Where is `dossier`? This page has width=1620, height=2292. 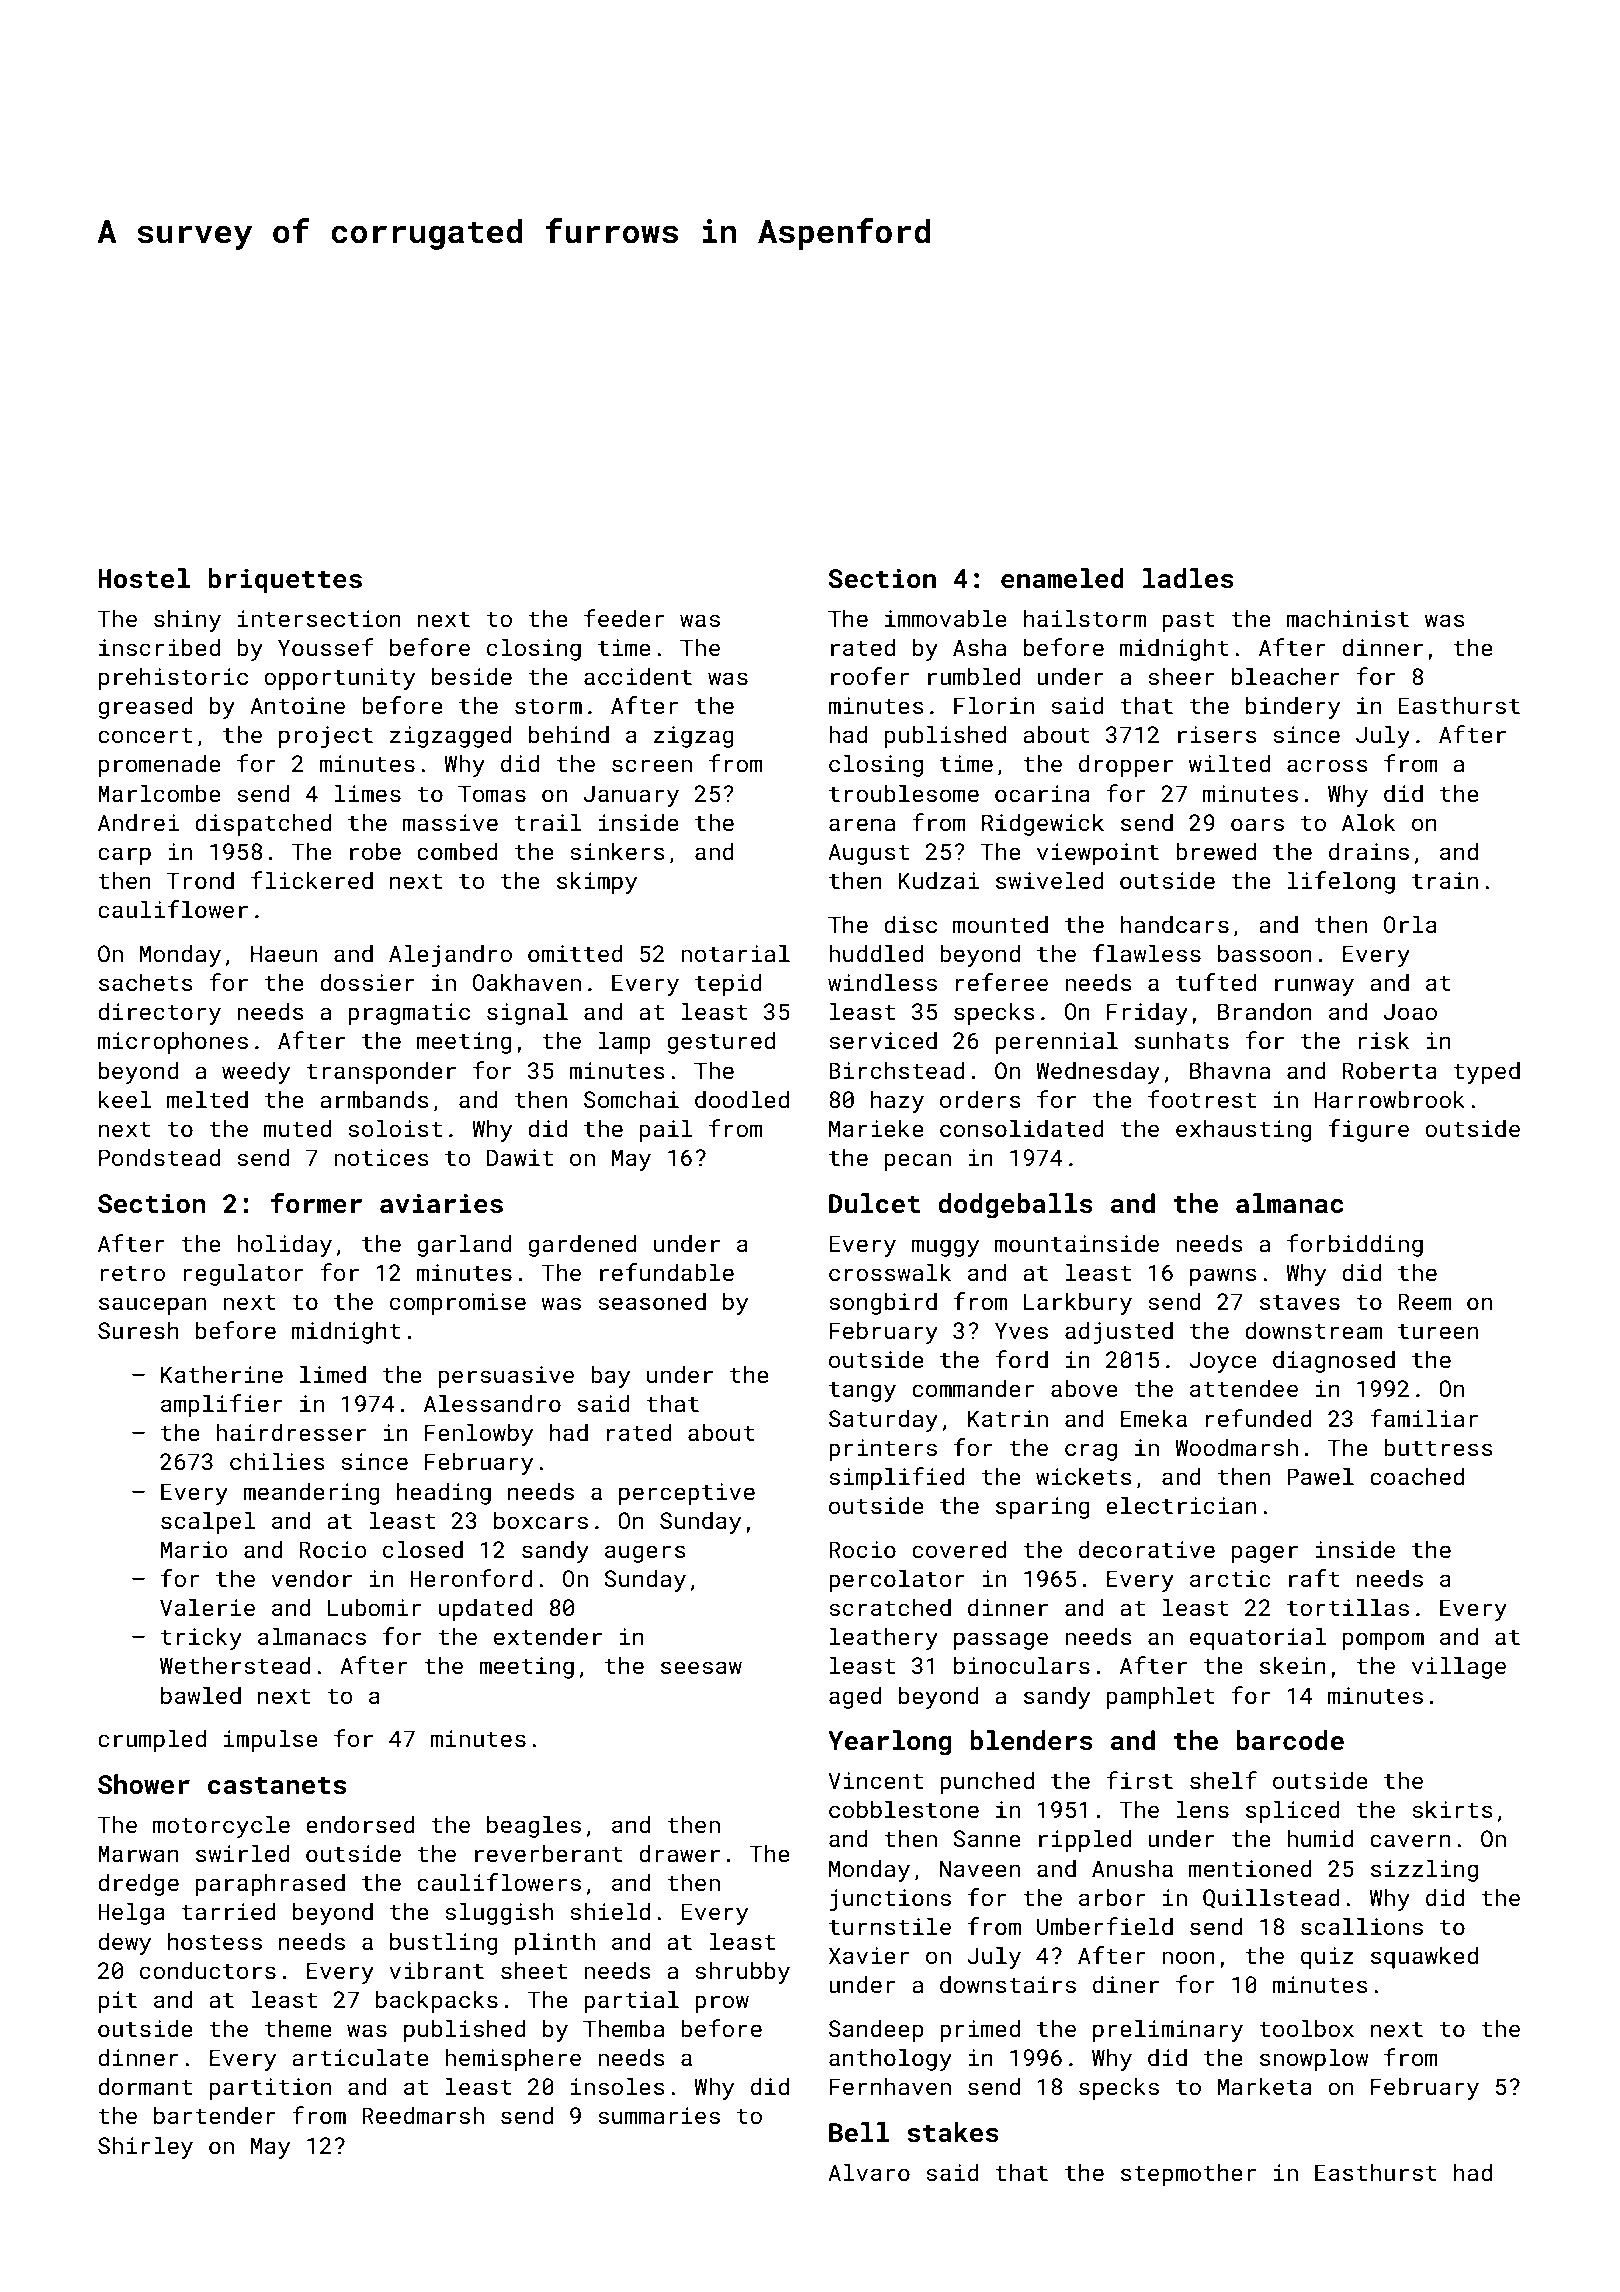
dossier is located at coordinates (367, 982).
